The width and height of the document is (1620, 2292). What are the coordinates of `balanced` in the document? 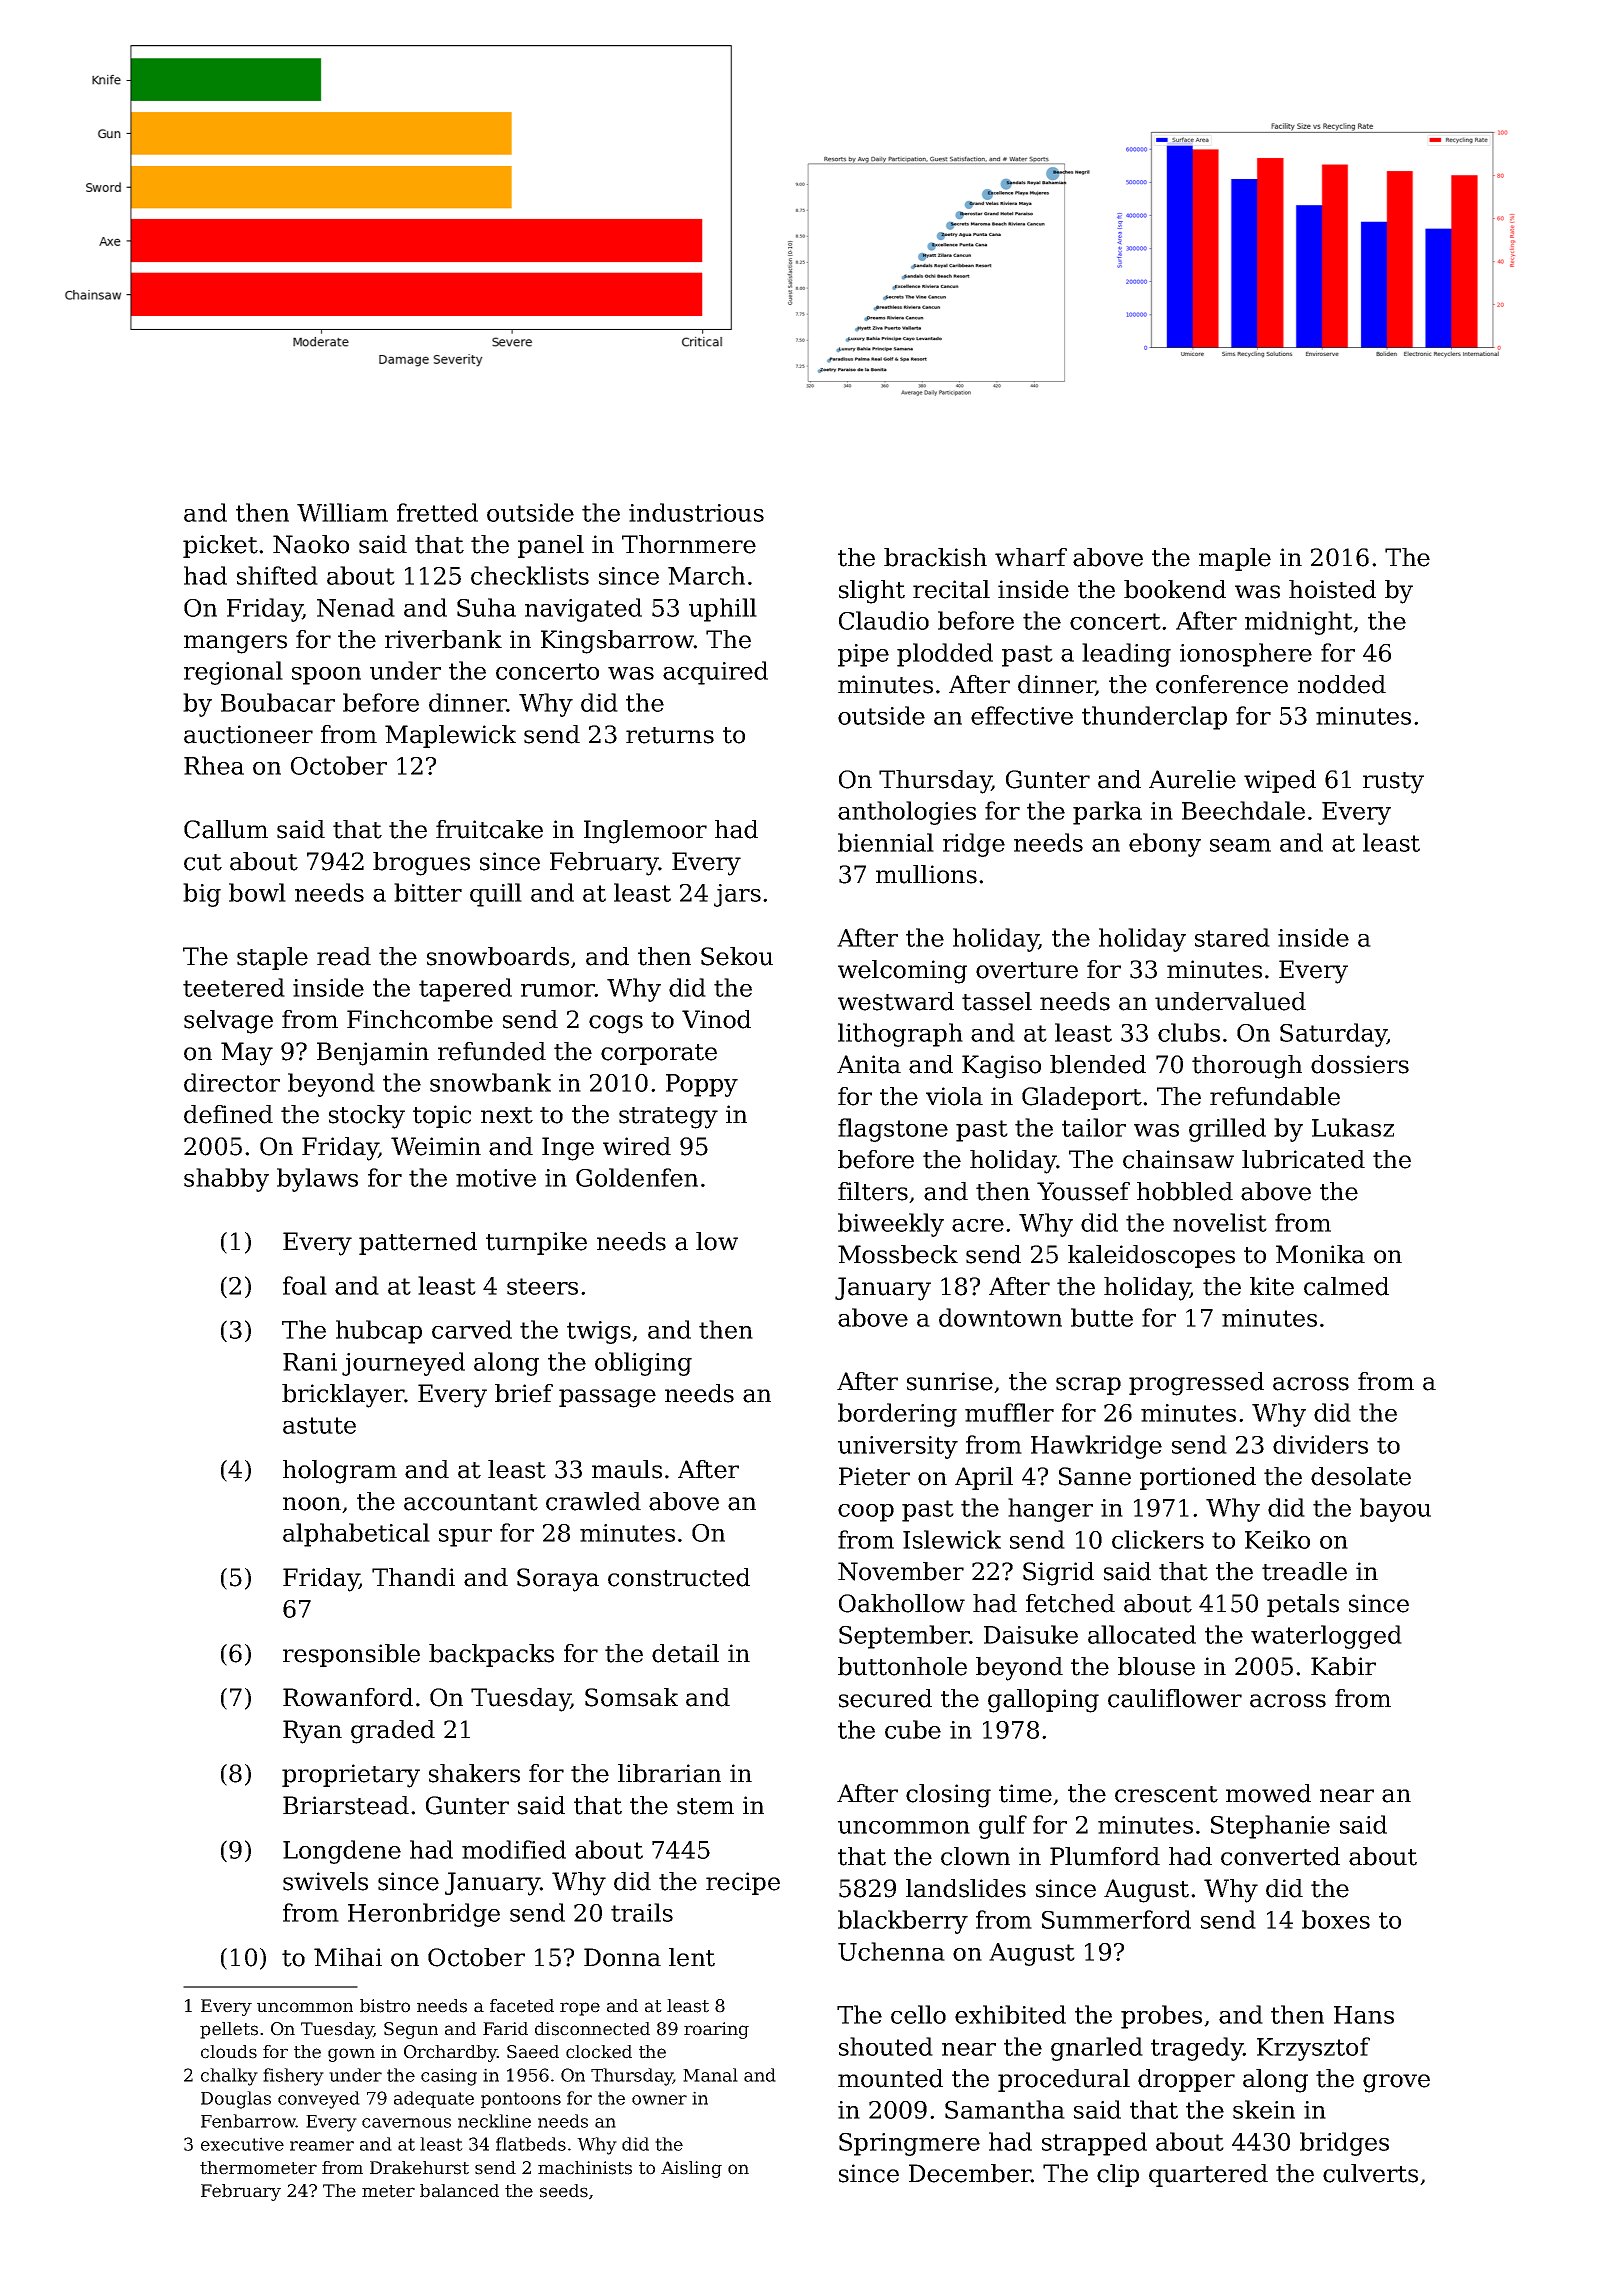 It's located at (459, 2191).
